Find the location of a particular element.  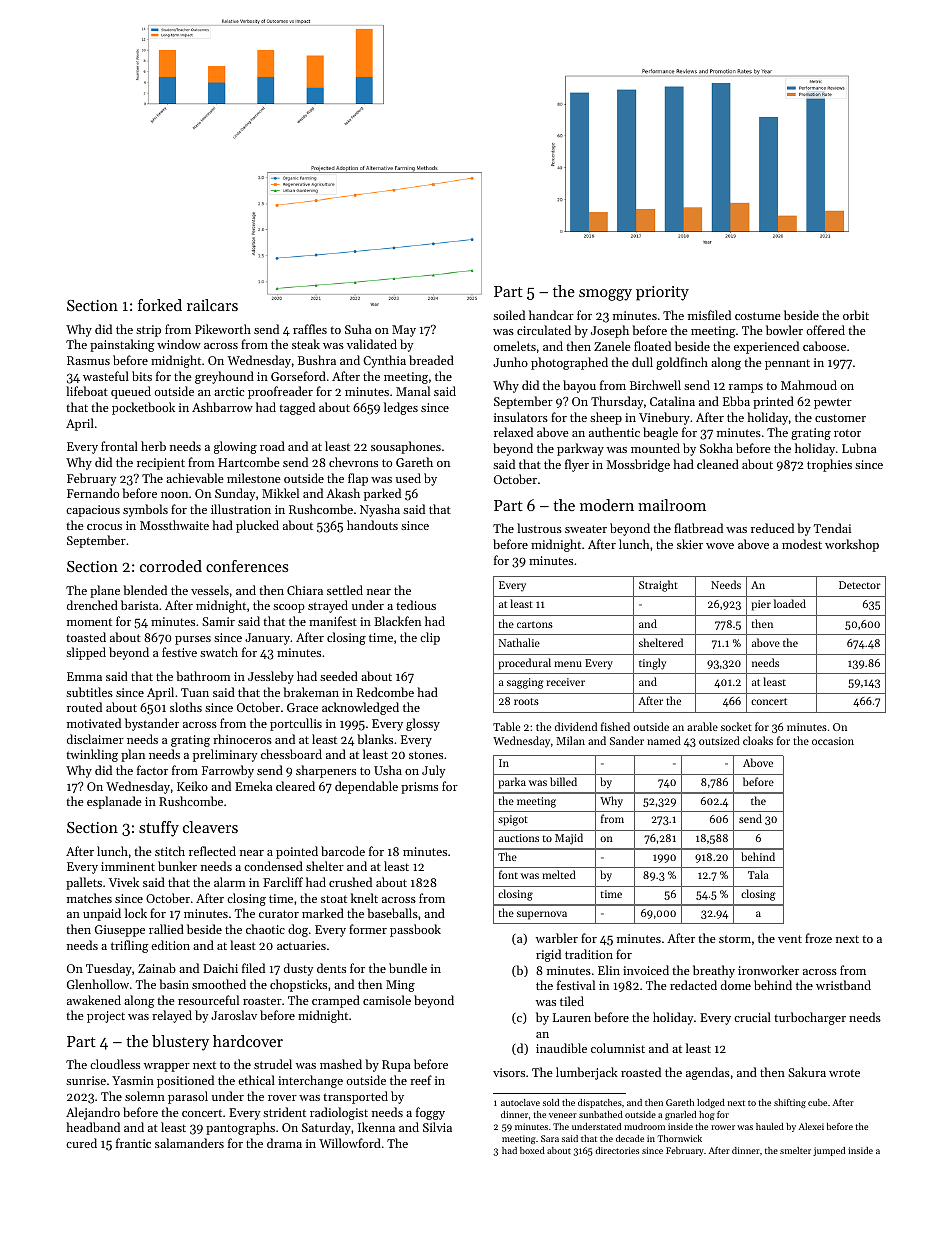

font is located at coordinates (508, 874).
